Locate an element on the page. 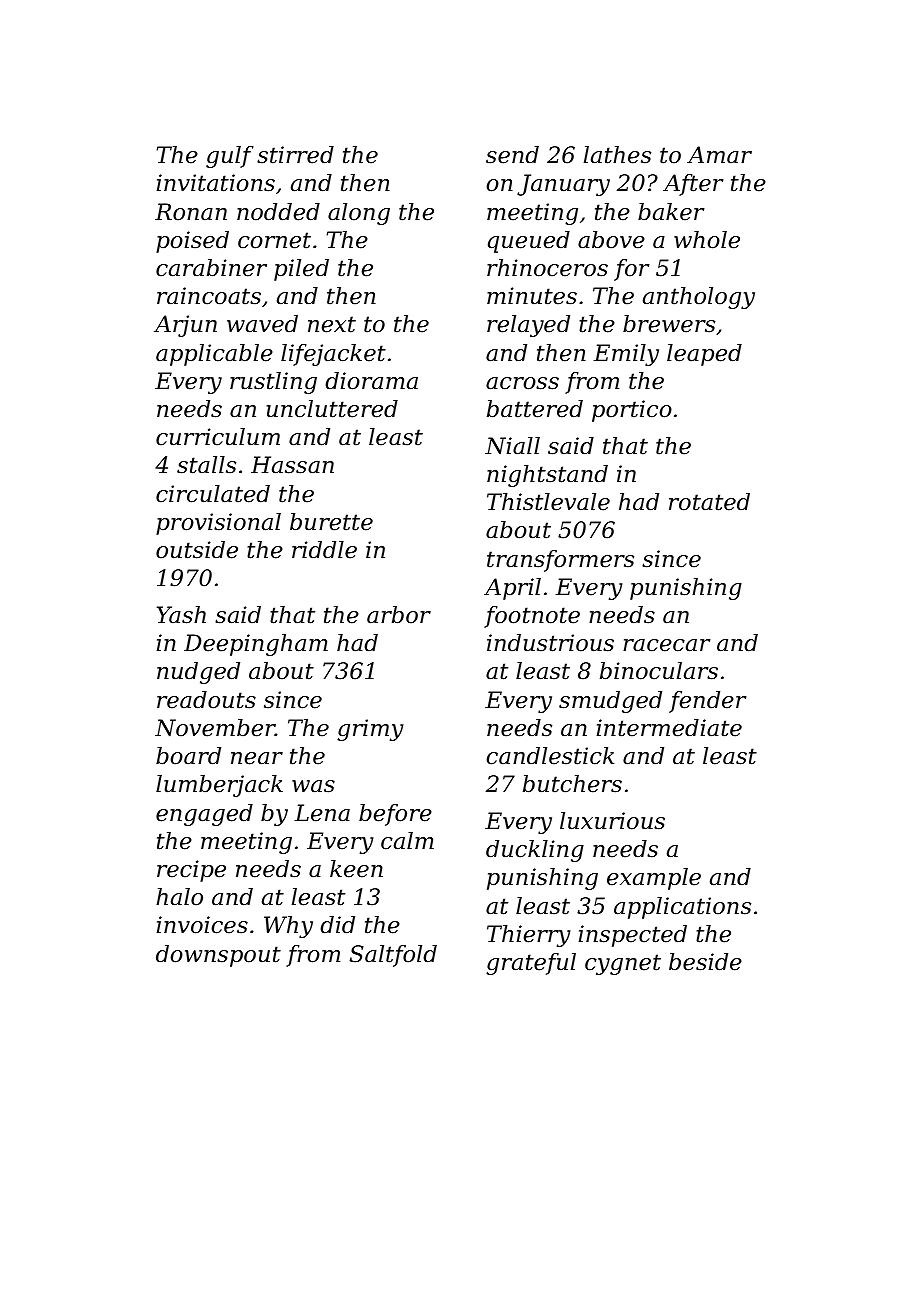 This page has width=924, height=1311. provisional is located at coordinates (218, 524).
